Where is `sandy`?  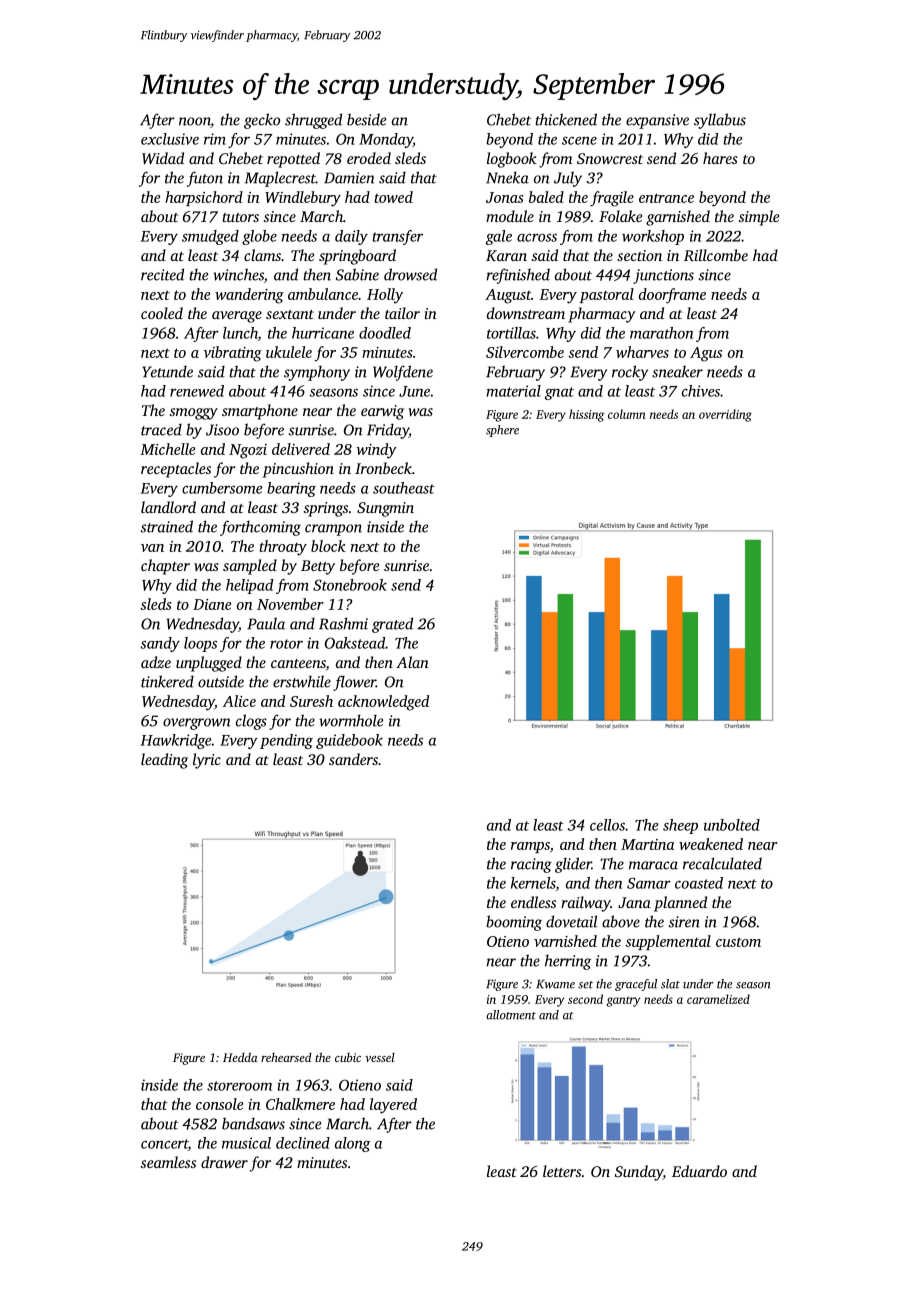
sandy is located at coordinates (160, 644).
